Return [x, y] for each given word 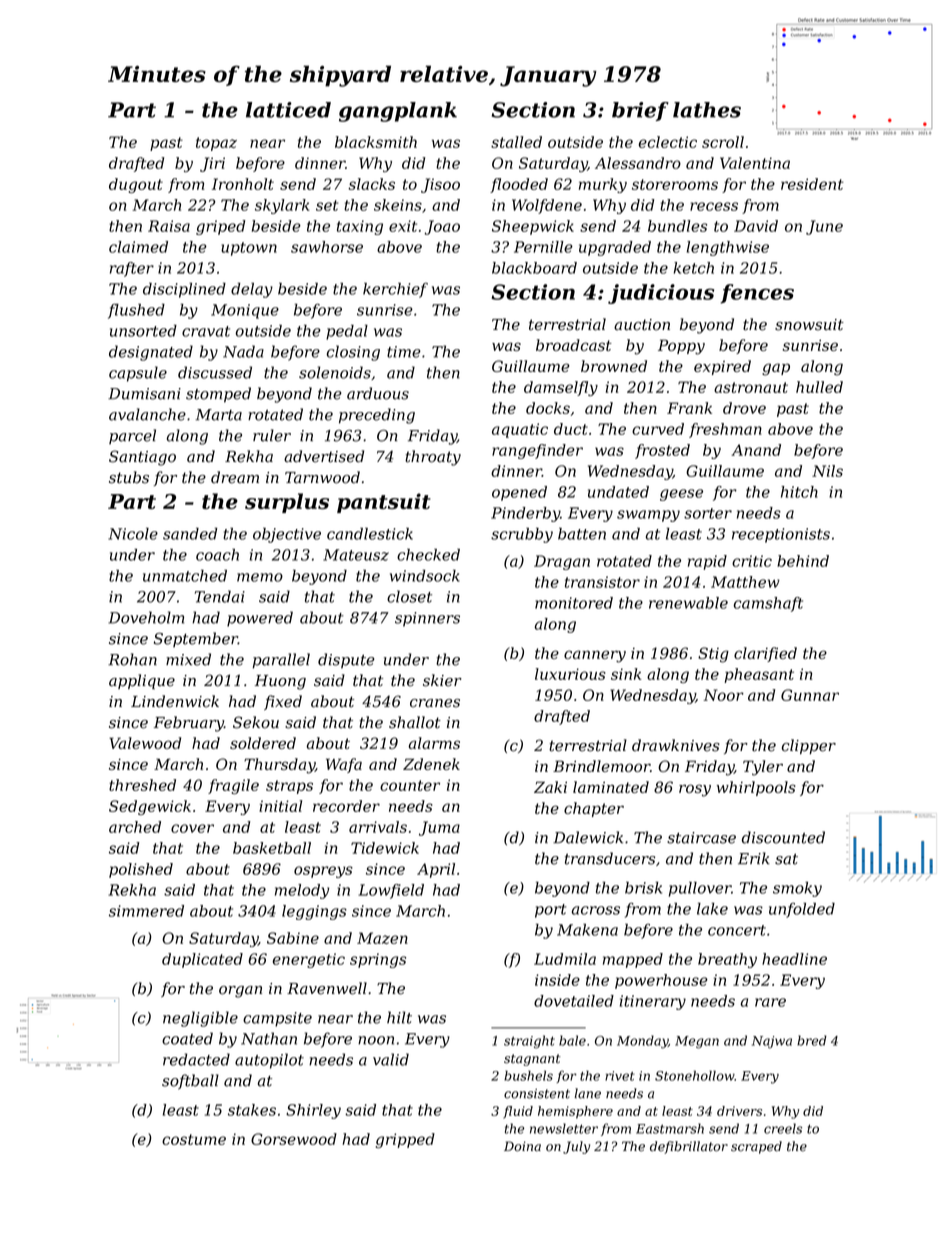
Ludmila [565, 959]
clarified [765, 654]
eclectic [668, 142]
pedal [347, 332]
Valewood [145, 743]
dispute [346, 661]
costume [194, 1139]
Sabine [293, 938]
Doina [522, 1146]
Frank [689, 408]
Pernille [543, 247]
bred [812, 1040]
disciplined [184, 290]
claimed [138, 247]
